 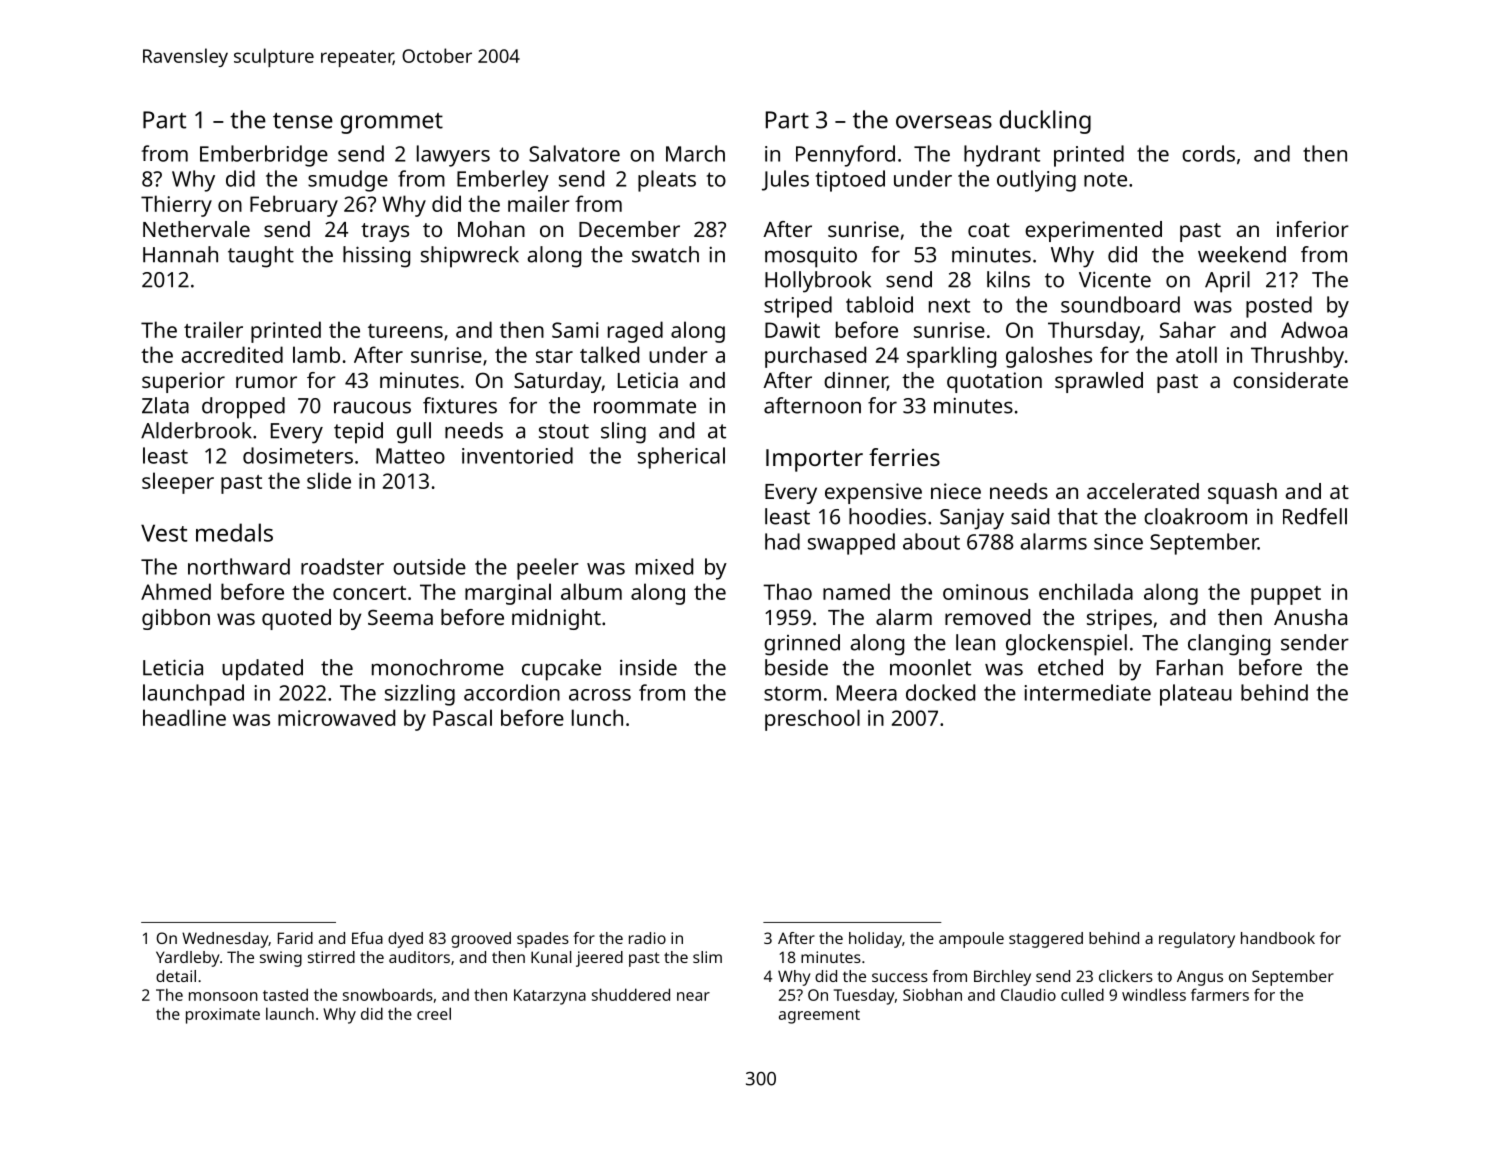 What do you see at coordinates (213, 329) in the screenshot?
I see `trailer` at bounding box center [213, 329].
